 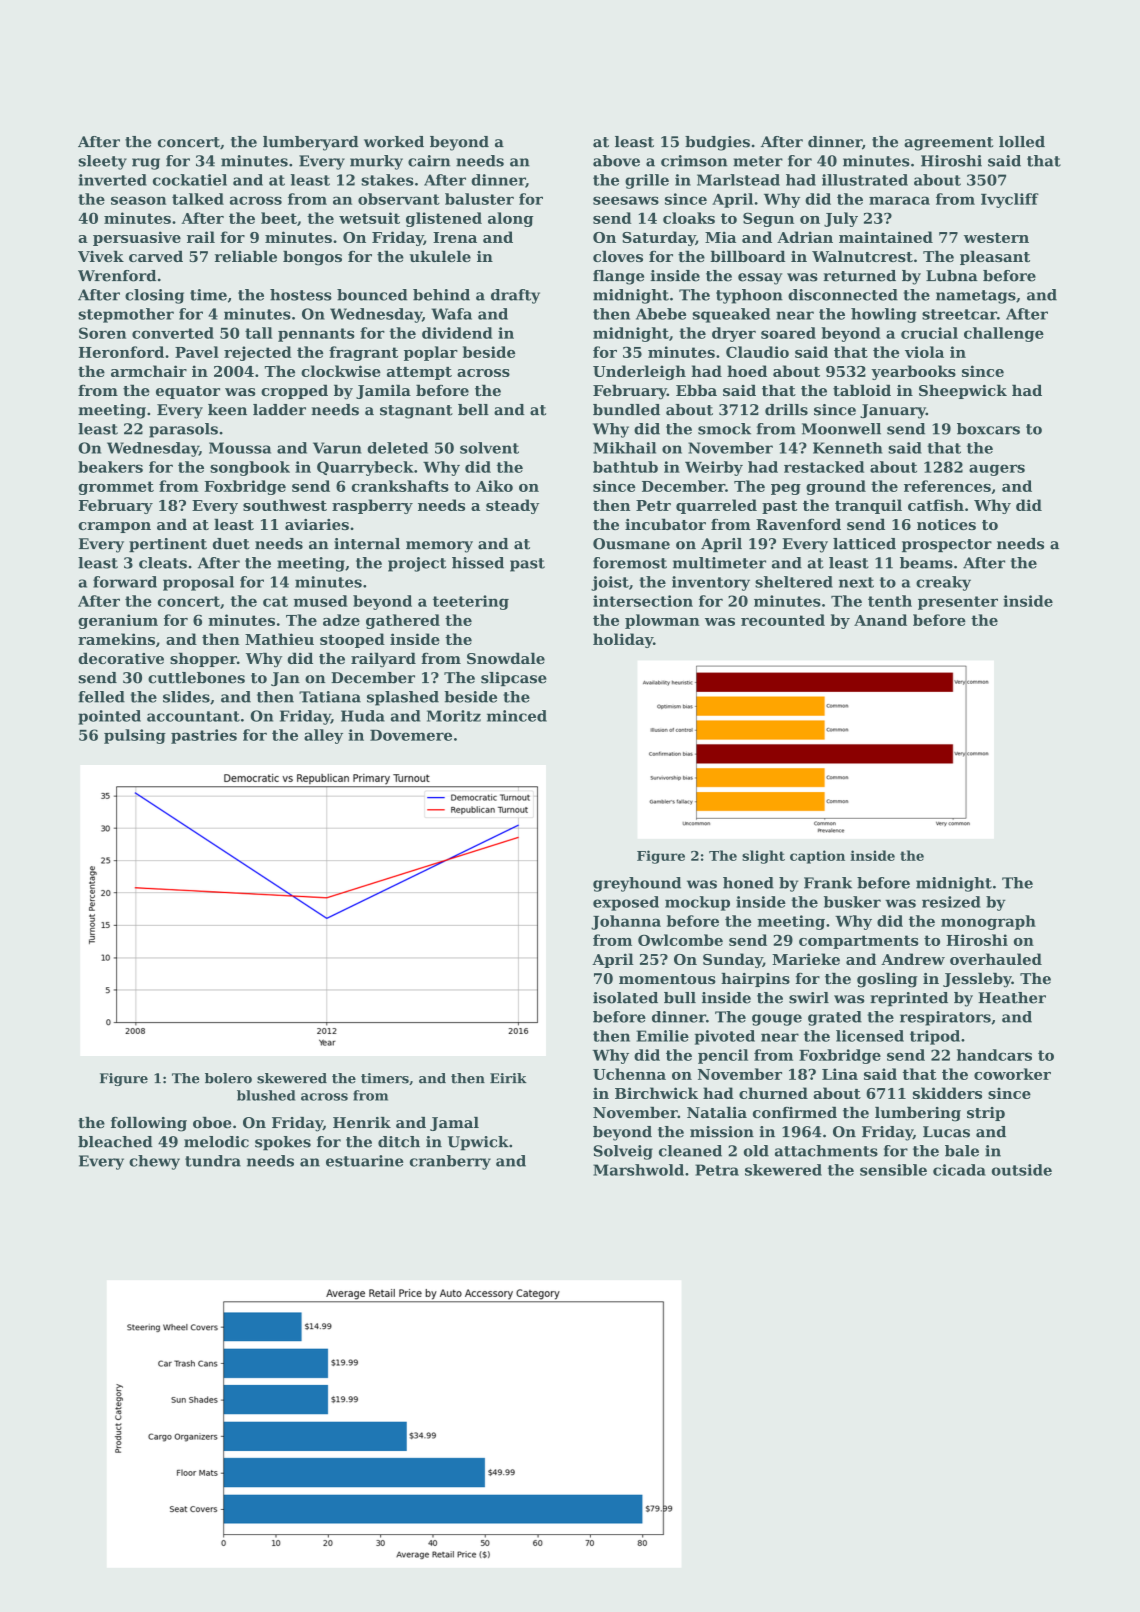 I want to click on Abebe, so click(x=661, y=314).
